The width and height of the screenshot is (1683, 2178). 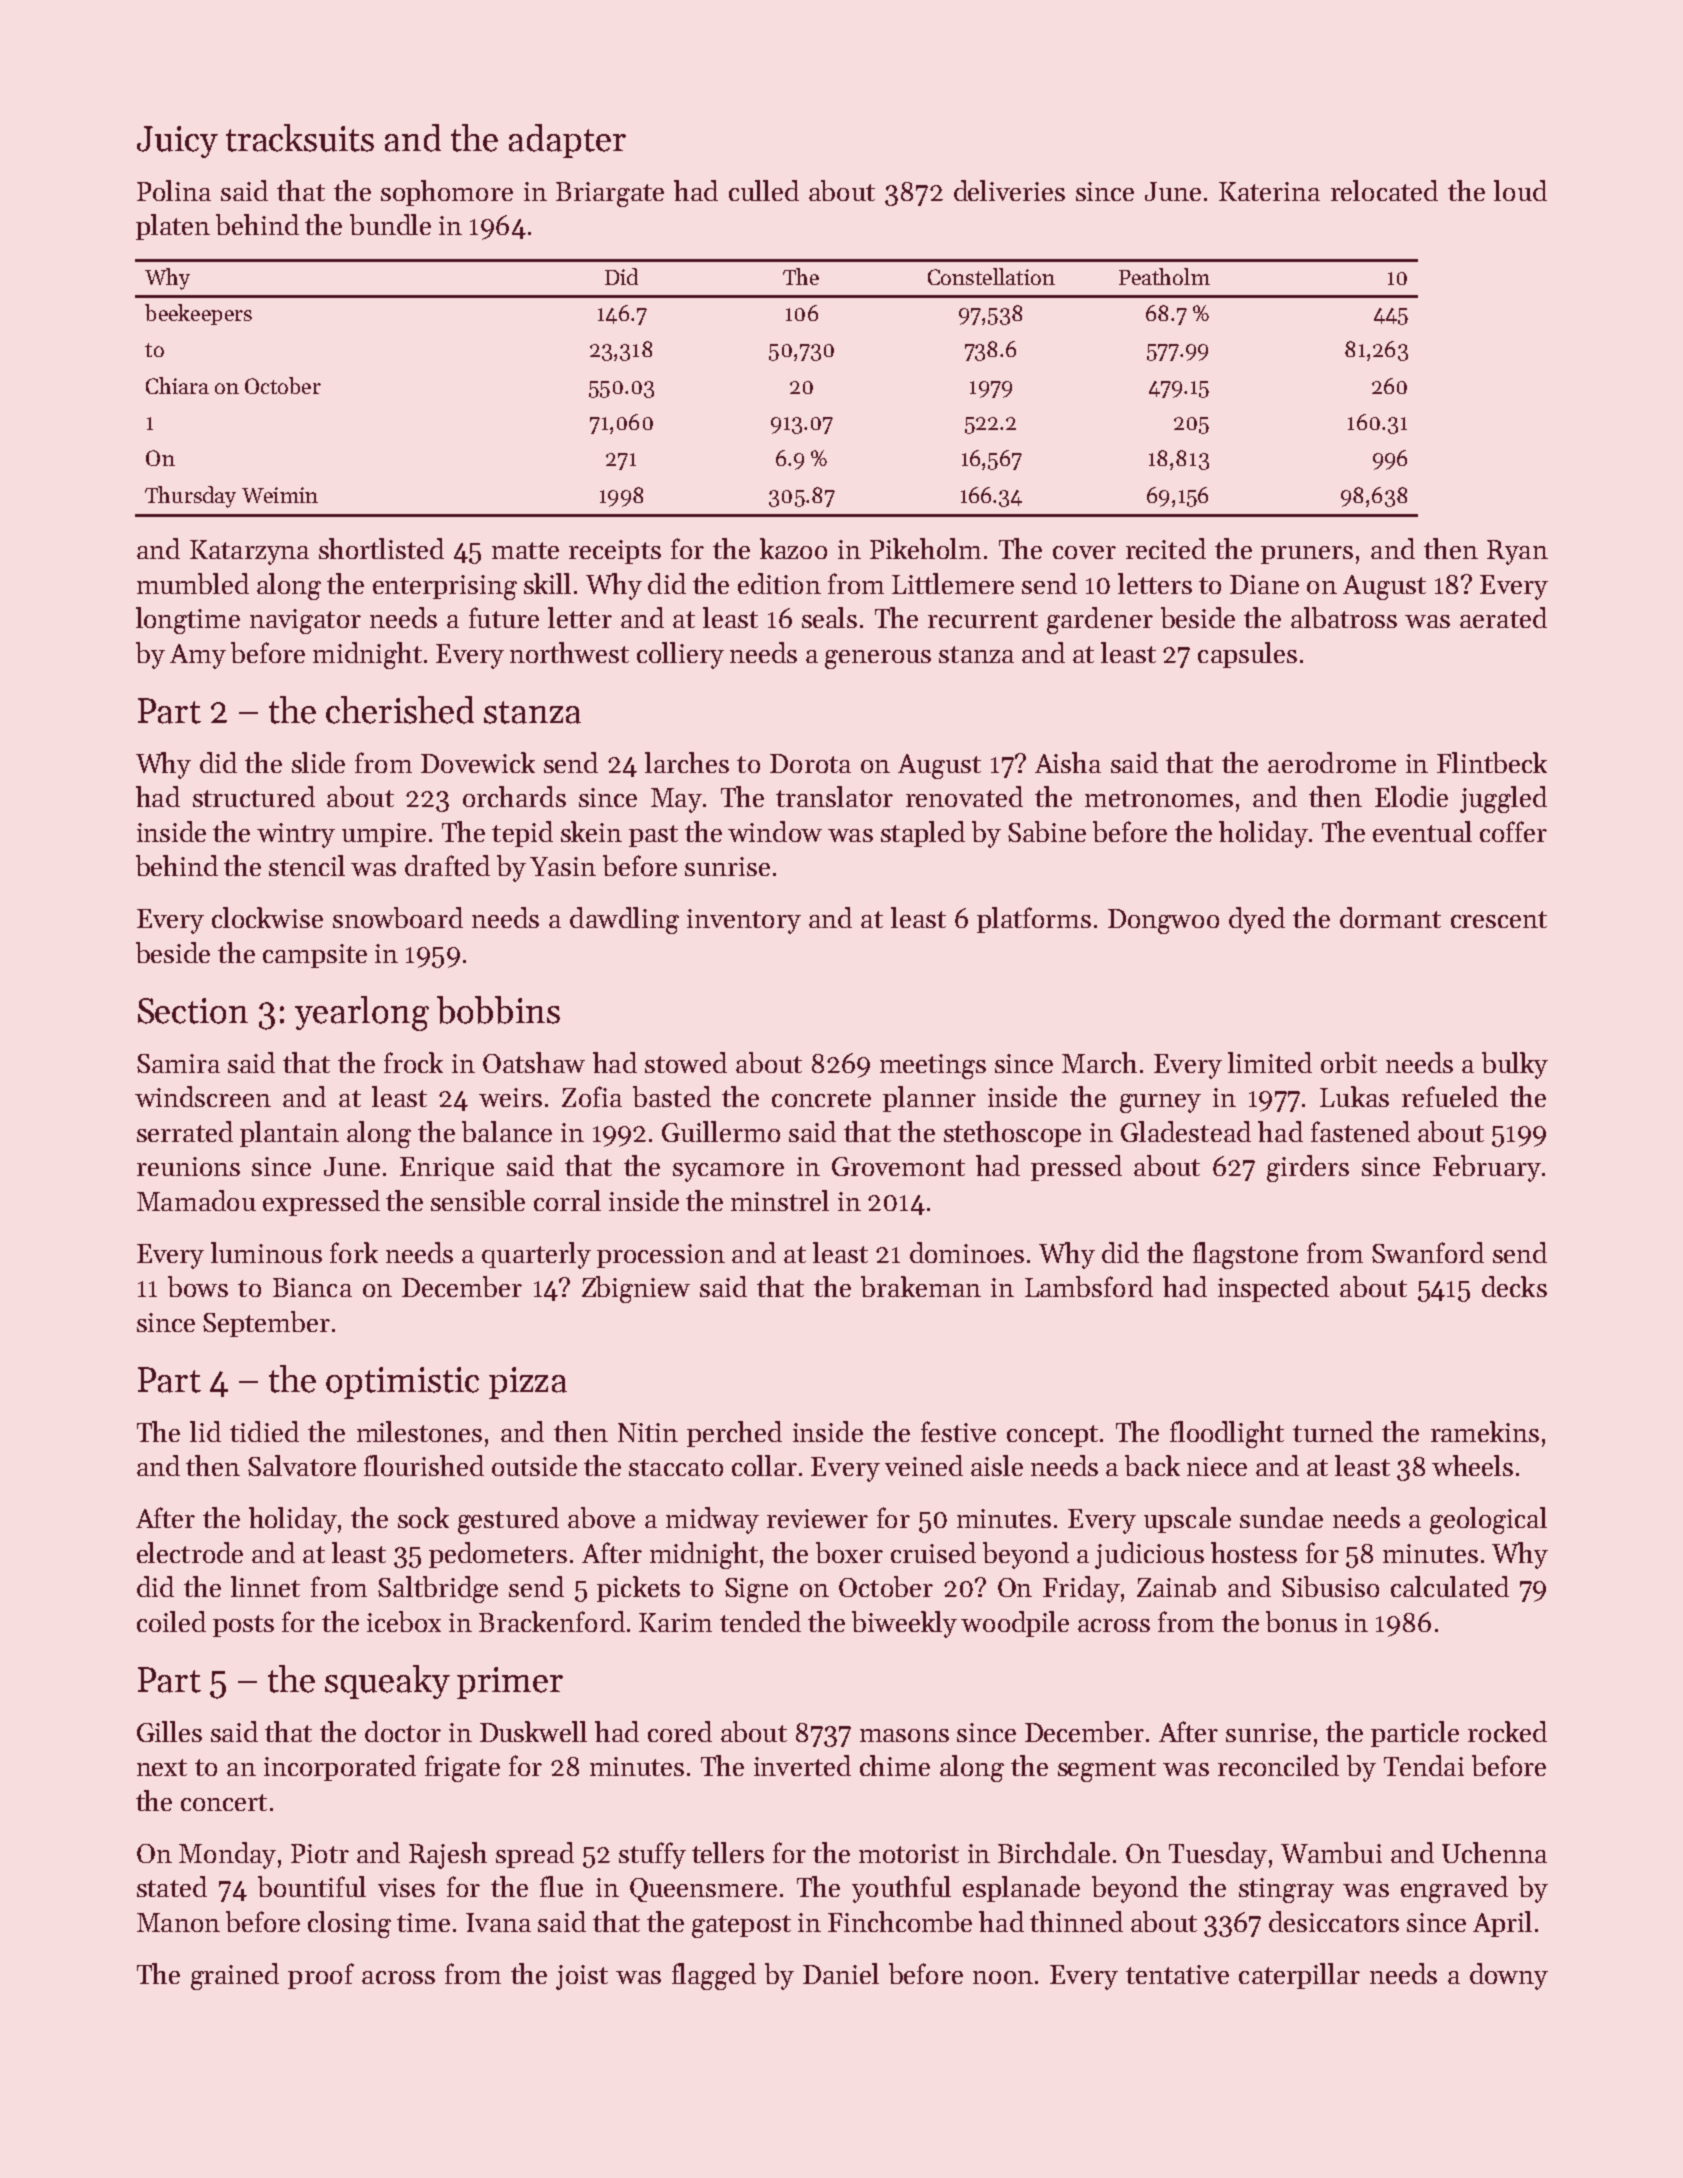 What do you see at coordinates (312, 1886) in the screenshot?
I see `bountiful` at bounding box center [312, 1886].
